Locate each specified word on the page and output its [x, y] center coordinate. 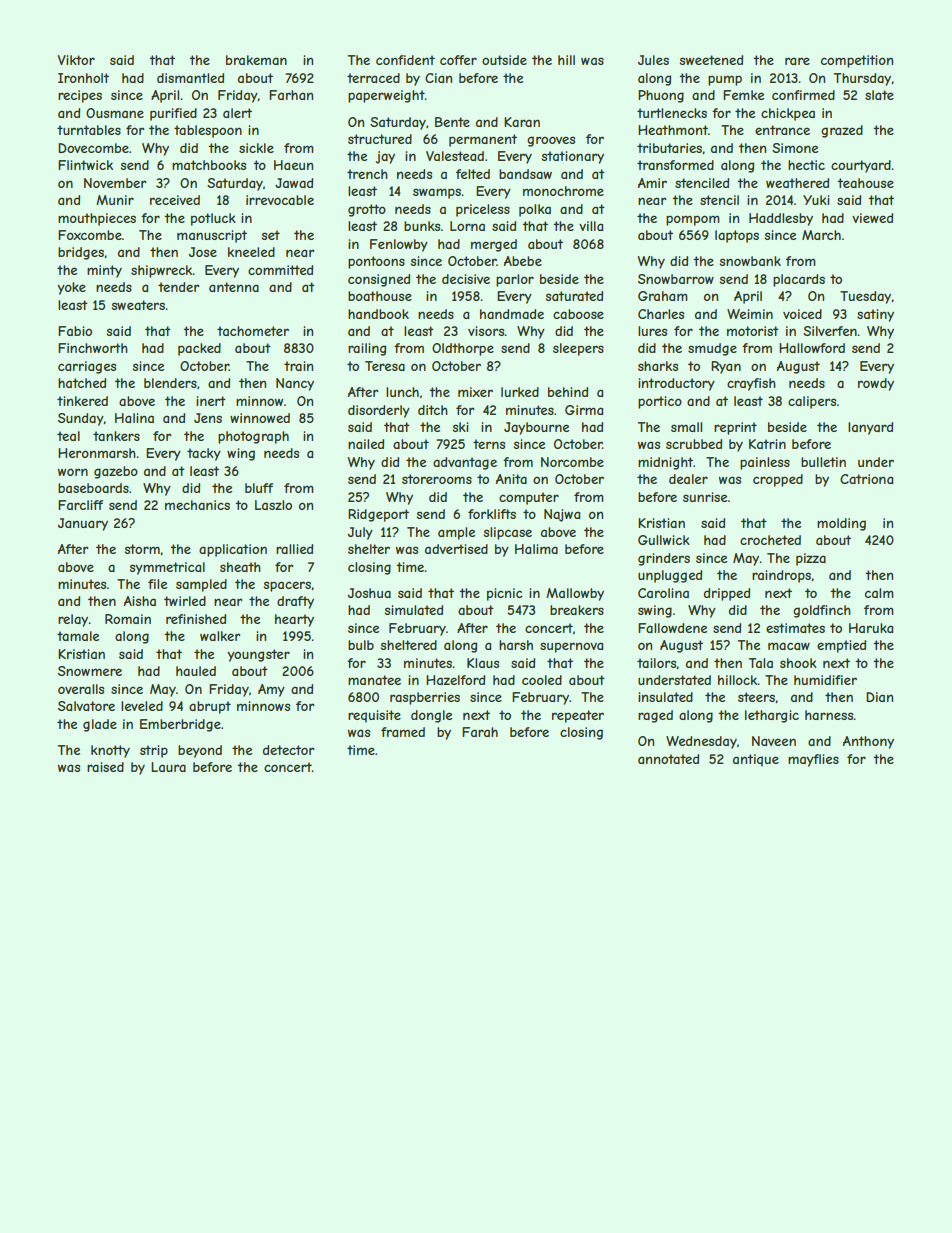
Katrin [767, 444]
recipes [80, 96]
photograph [253, 437]
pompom [693, 220]
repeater [578, 716]
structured [380, 139]
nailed [366, 444]
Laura [168, 767]
